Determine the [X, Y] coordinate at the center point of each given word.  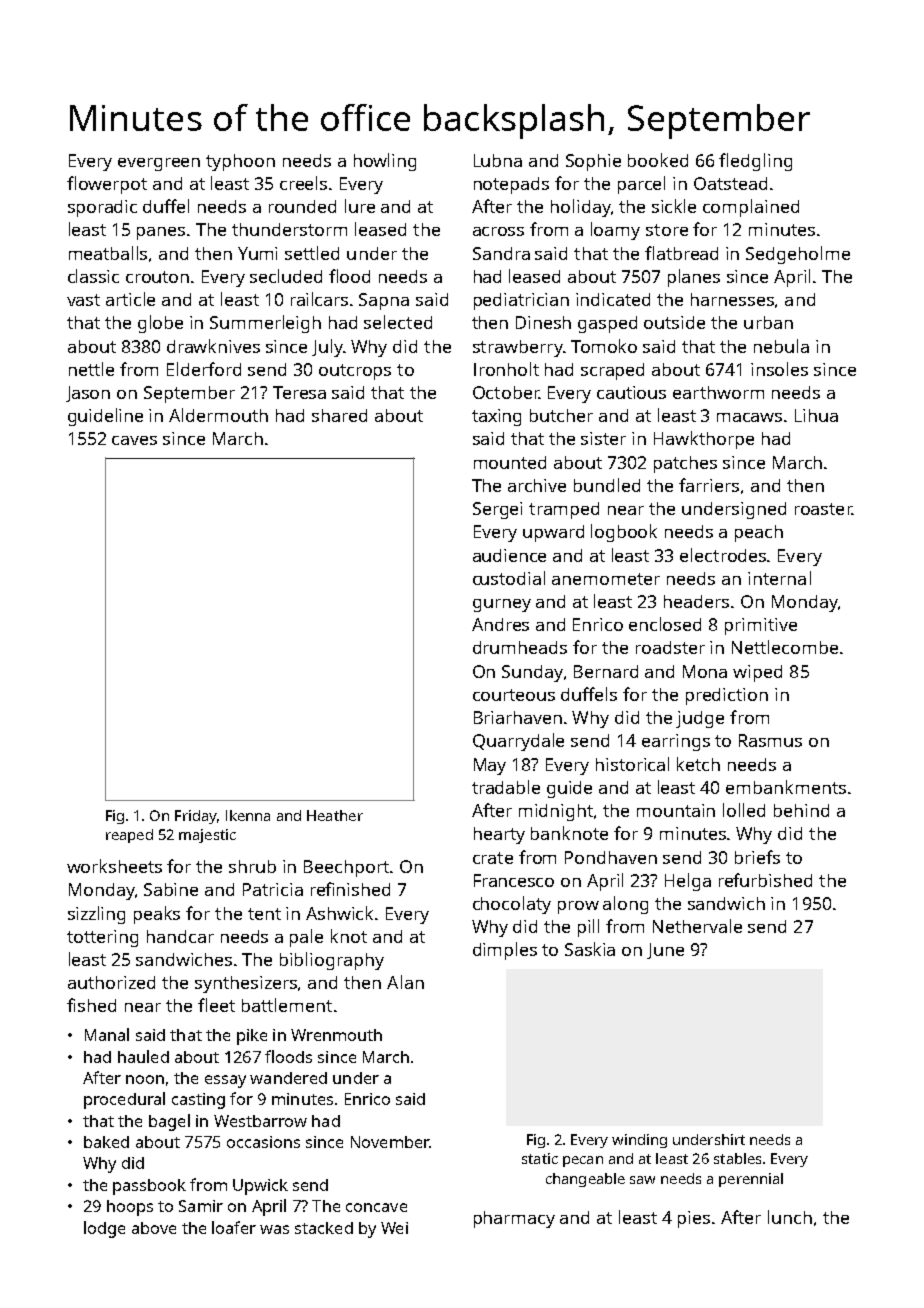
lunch [790, 1217]
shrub [252, 866]
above [154, 1228]
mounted [510, 462]
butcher [561, 415]
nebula [781, 346]
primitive [761, 626]
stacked [324, 1228]
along [625, 905]
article [130, 299]
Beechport [346, 868]
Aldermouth [218, 415]
